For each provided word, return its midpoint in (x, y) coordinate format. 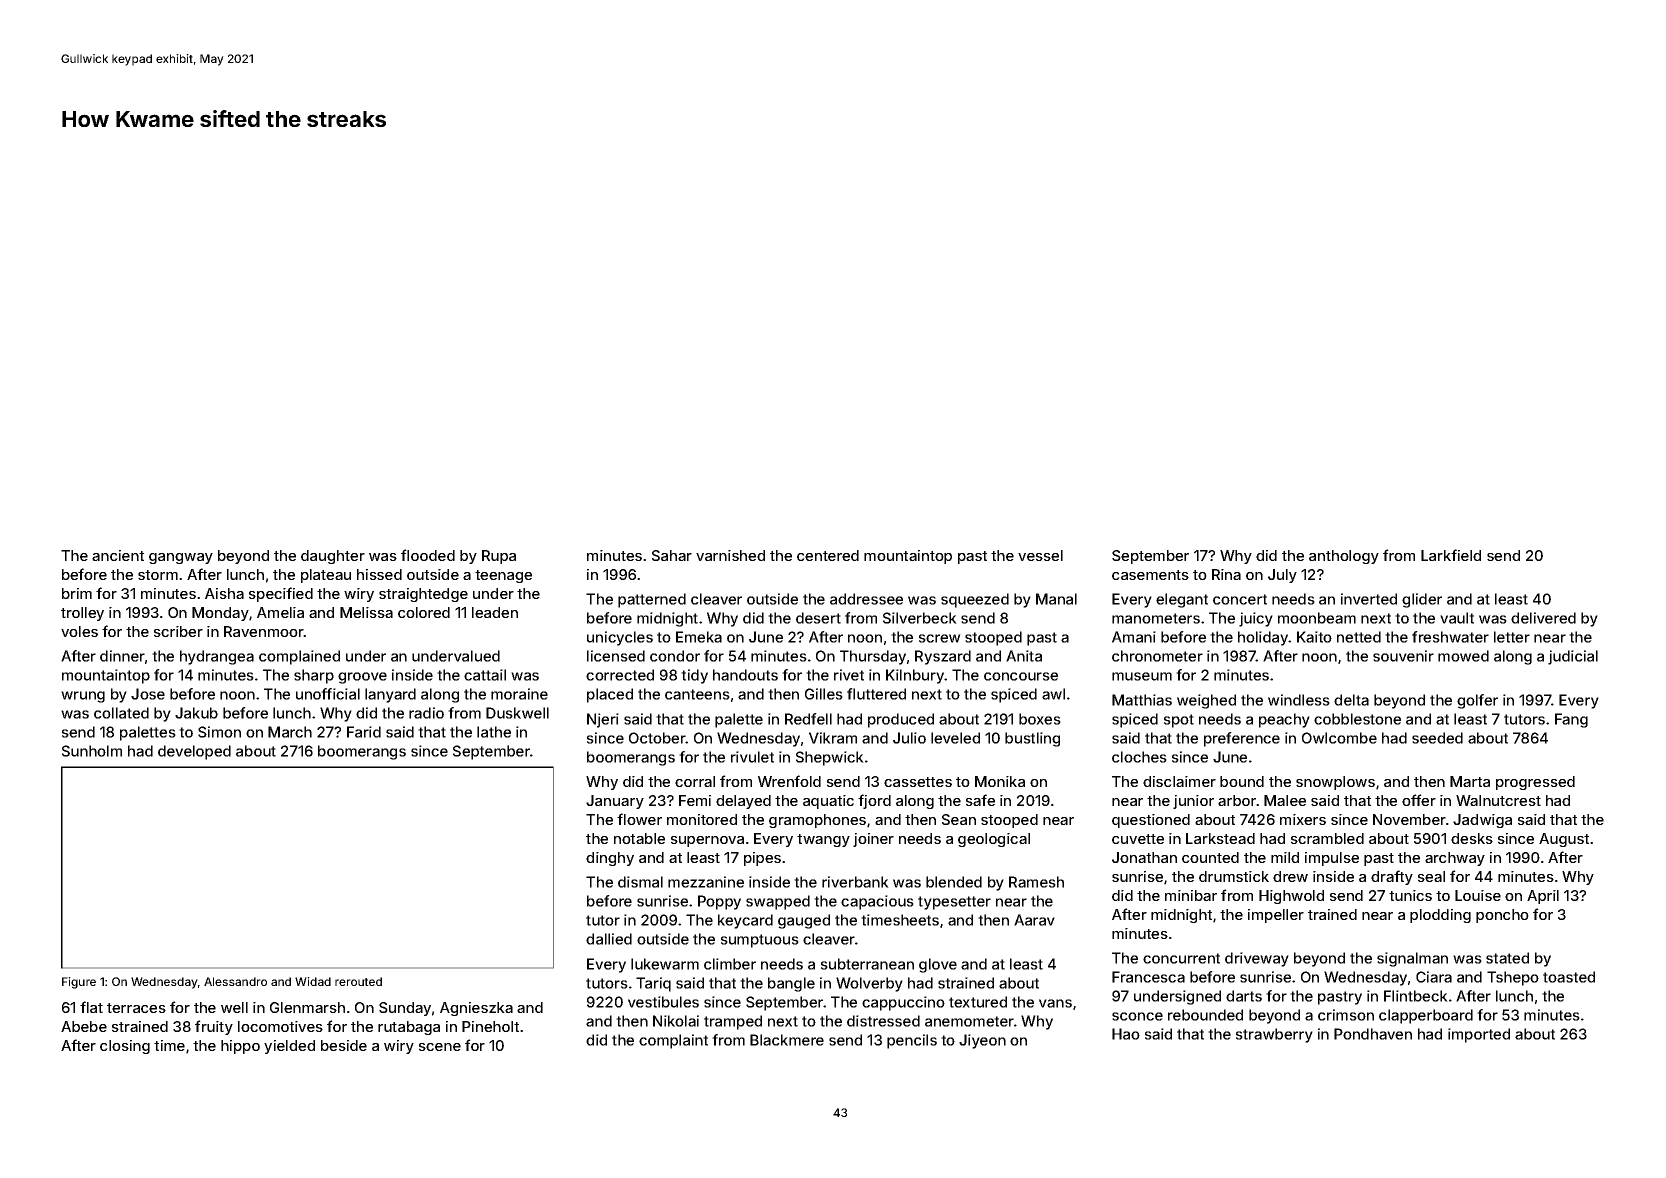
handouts (745, 675)
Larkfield (1451, 555)
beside (344, 1045)
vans (1055, 1003)
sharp (314, 676)
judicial (1573, 657)
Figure (79, 983)
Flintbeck (1416, 996)
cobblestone (1357, 719)
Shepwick (830, 758)
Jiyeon (982, 1041)
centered (828, 555)
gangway (181, 558)
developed (194, 752)
